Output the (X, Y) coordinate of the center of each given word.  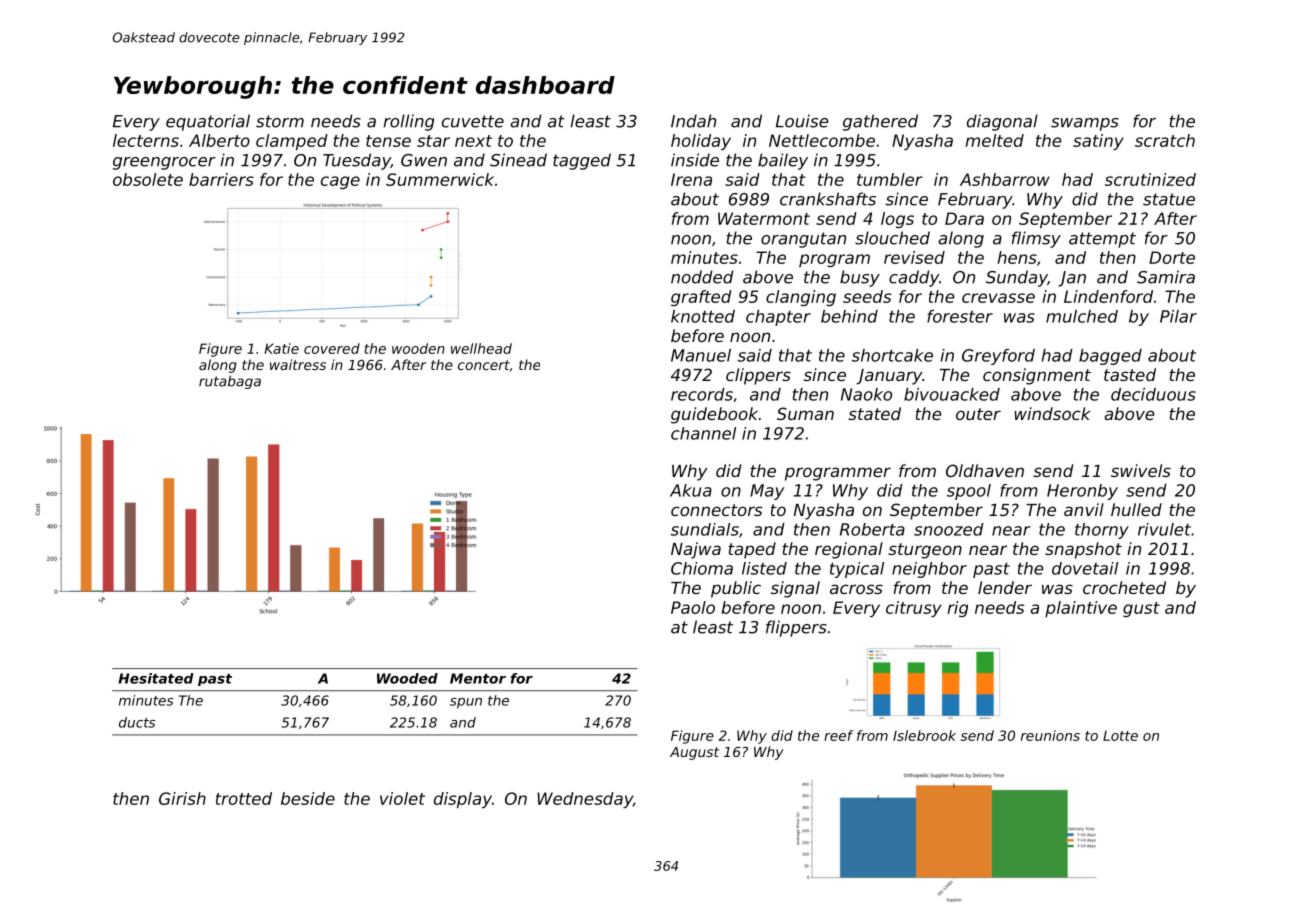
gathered (880, 122)
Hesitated (156, 678)
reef (838, 735)
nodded (702, 277)
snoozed (949, 529)
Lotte (1120, 736)
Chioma (702, 568)
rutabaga (230, 382)
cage (340, 182)
